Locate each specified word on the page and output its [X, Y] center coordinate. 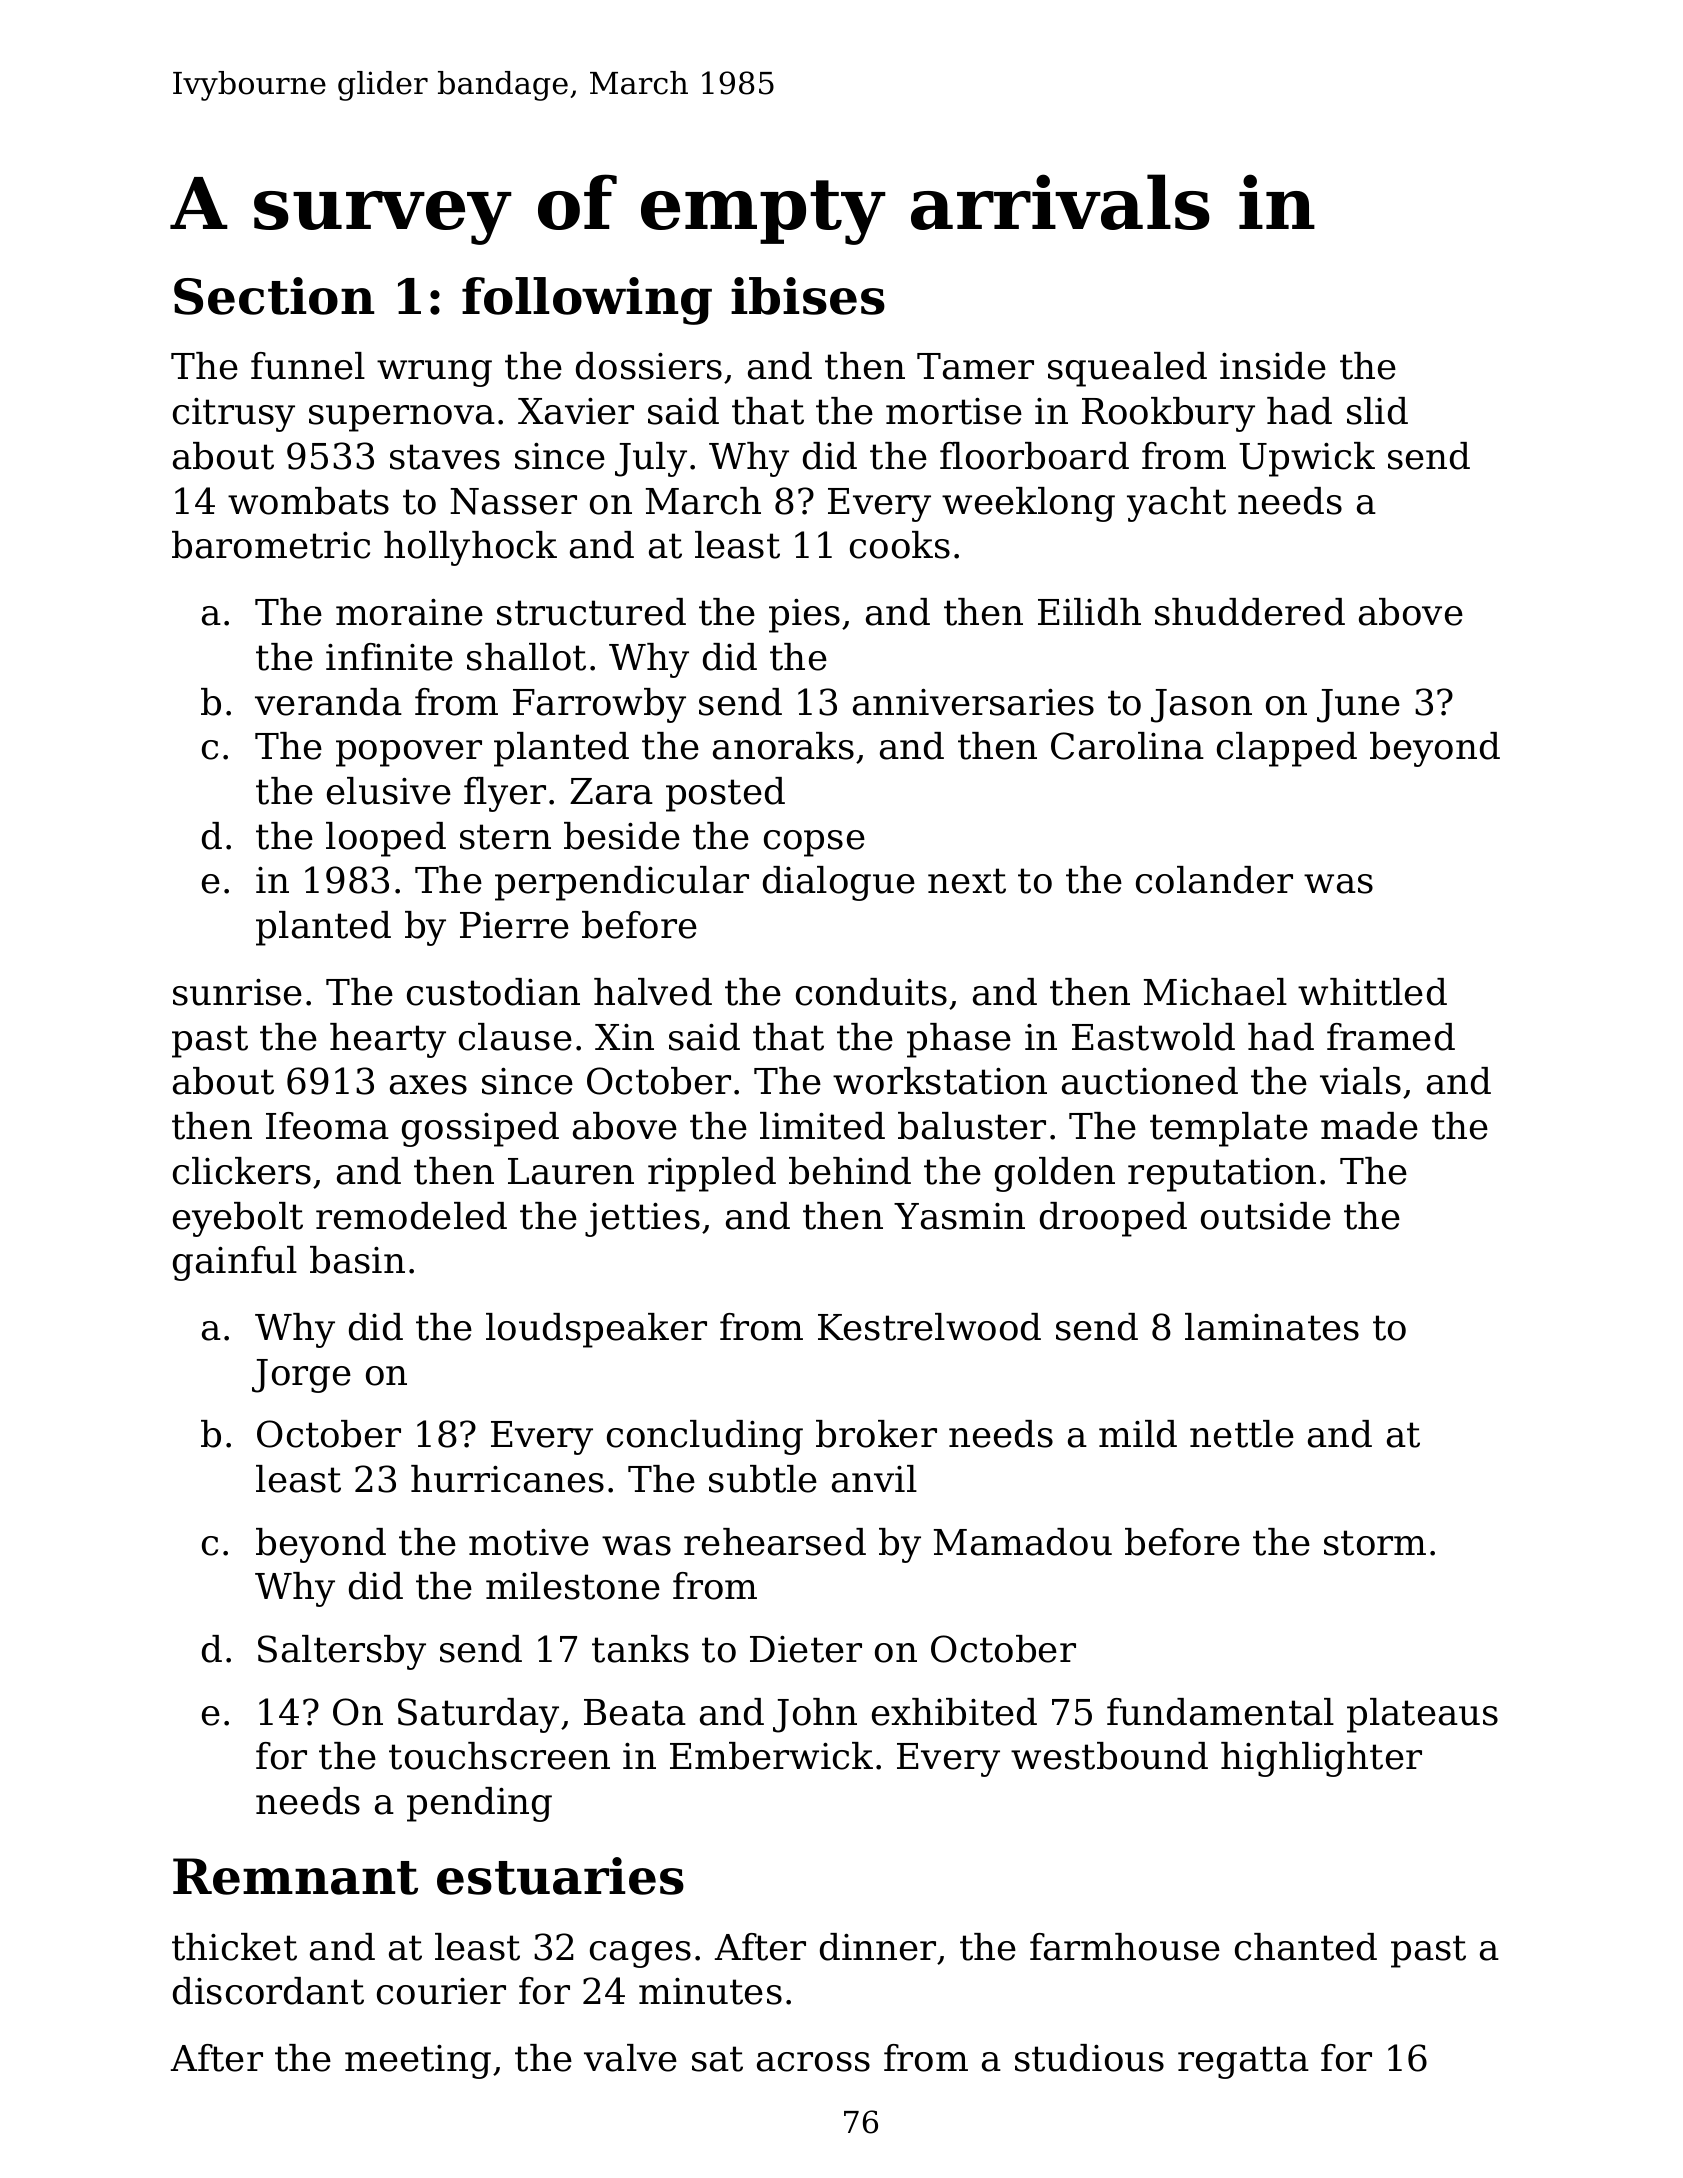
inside [1273, 366]
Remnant [295, 1876]
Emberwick [771, 1756]
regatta [1243, 2062]
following [587, 301]
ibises [808, 296]
